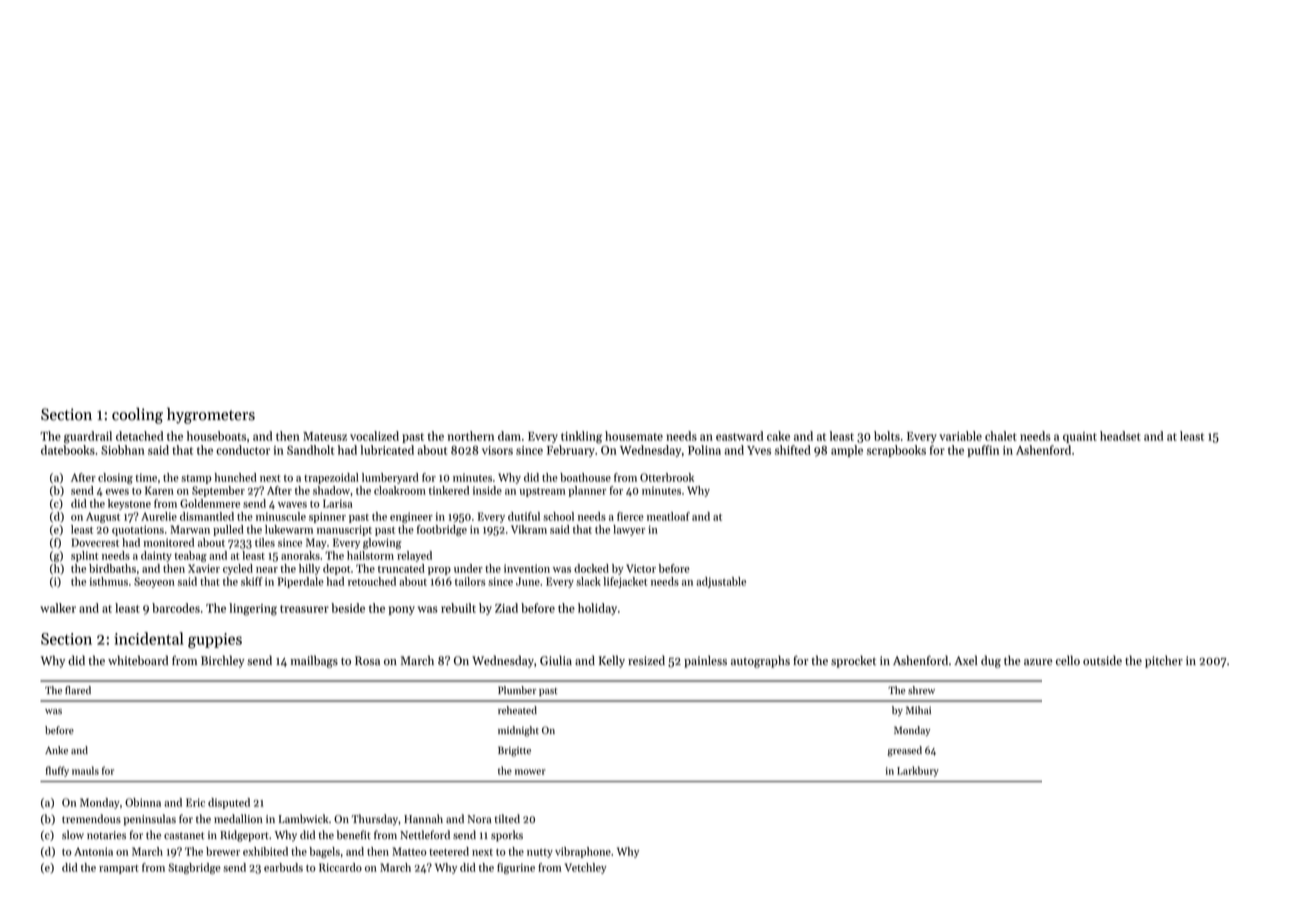  I want to click on fluffy, so click(57, 771).
